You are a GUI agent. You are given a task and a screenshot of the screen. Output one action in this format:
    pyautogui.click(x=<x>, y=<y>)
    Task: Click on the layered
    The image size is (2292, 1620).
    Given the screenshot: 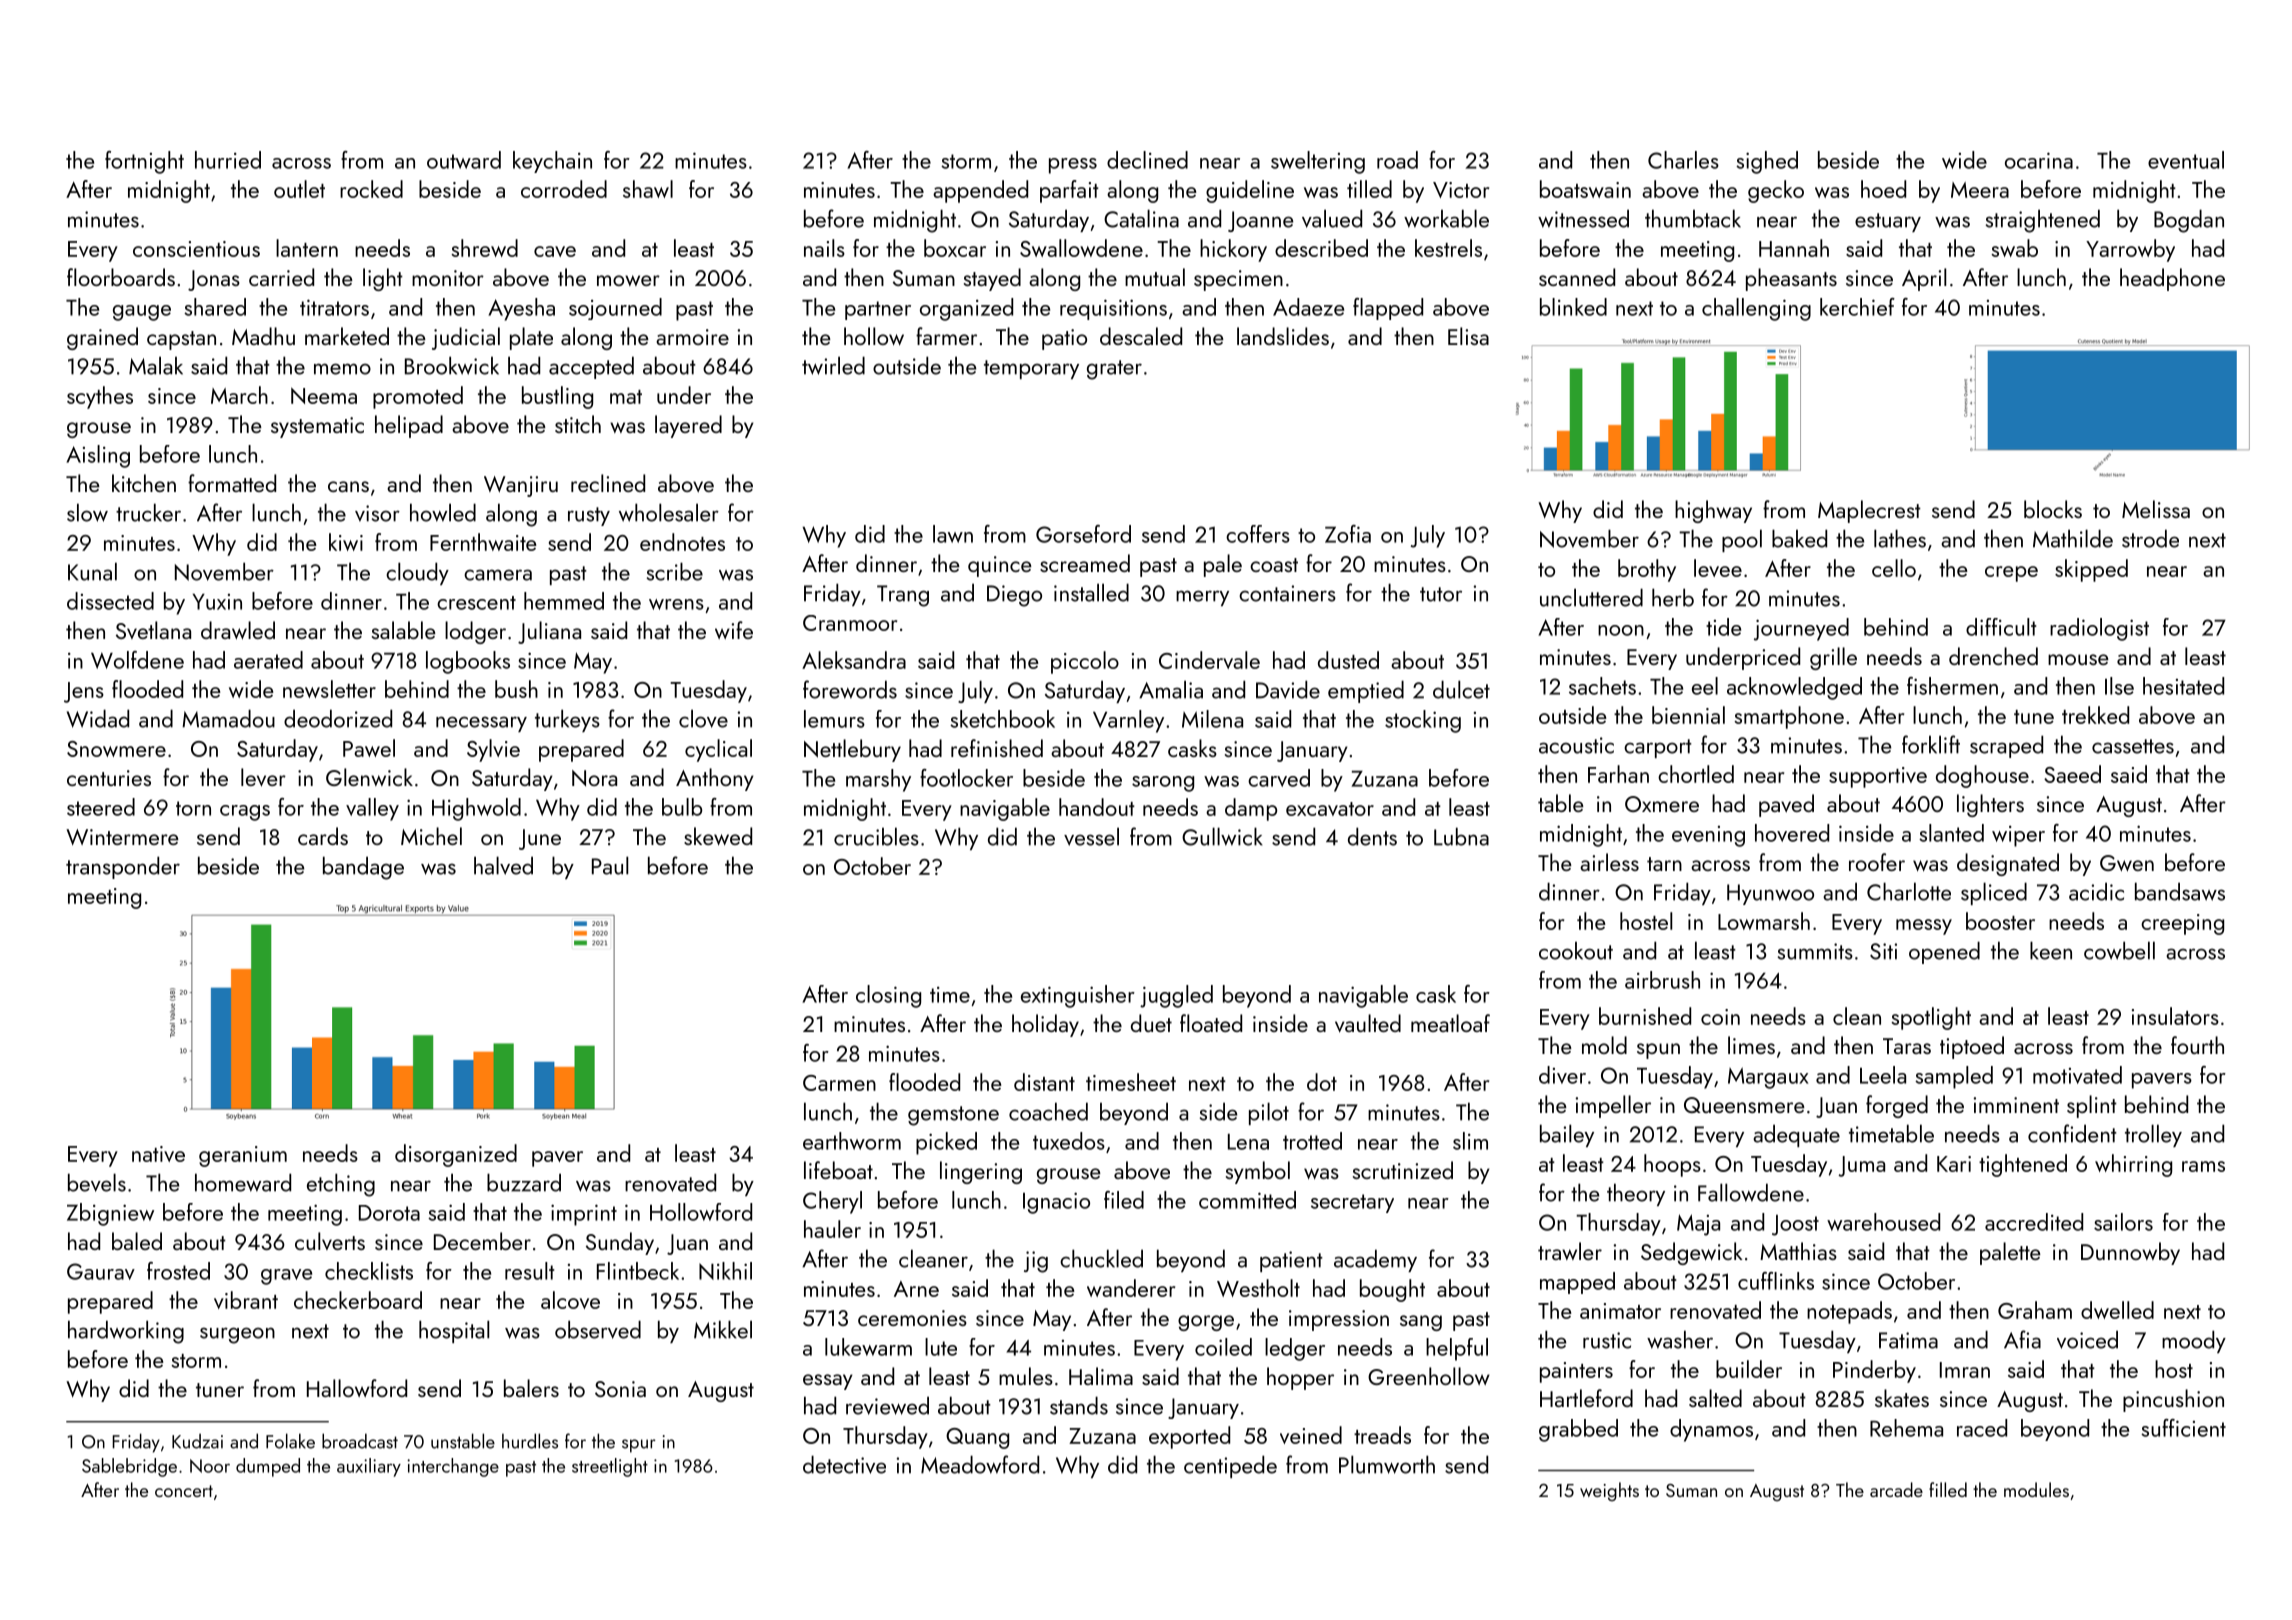 What is the action you would take?
    pyautogui.click(x=688, y=426)
